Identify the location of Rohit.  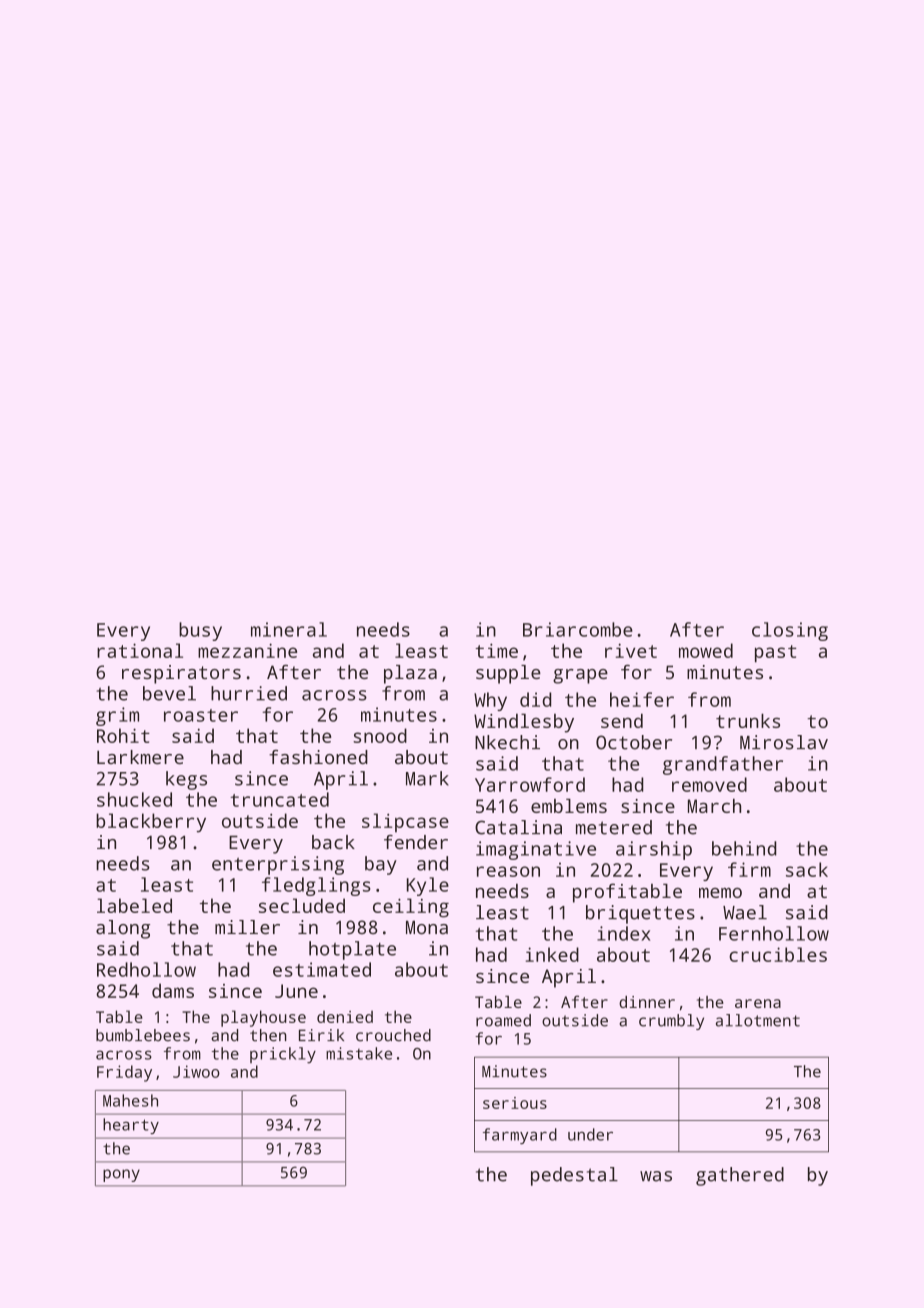
(123, 735).
